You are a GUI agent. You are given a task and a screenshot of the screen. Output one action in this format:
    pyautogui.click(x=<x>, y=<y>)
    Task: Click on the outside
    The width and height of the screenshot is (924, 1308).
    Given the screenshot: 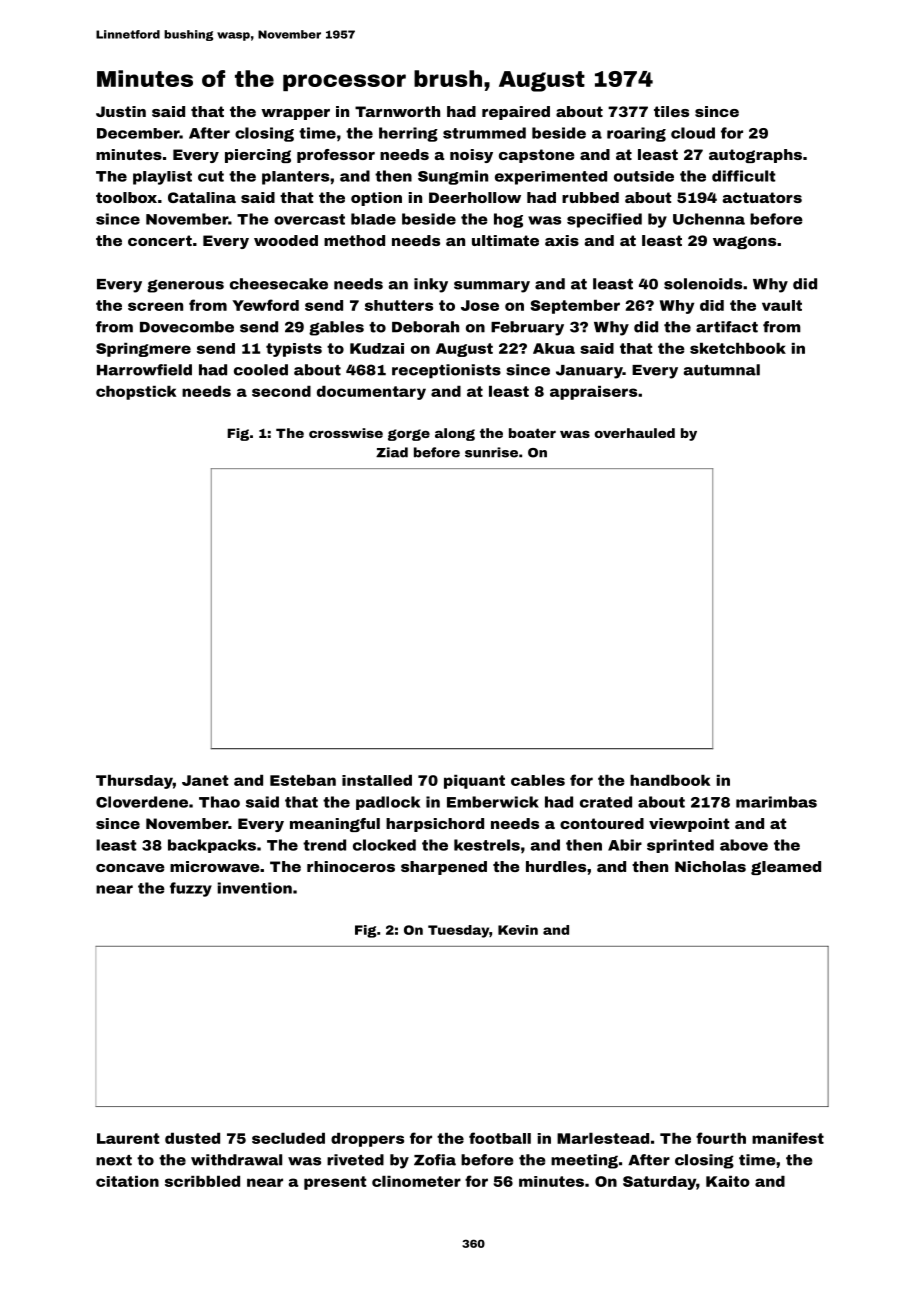 What is the action you would take?
    pyautogui.click(x=644, y=176)
